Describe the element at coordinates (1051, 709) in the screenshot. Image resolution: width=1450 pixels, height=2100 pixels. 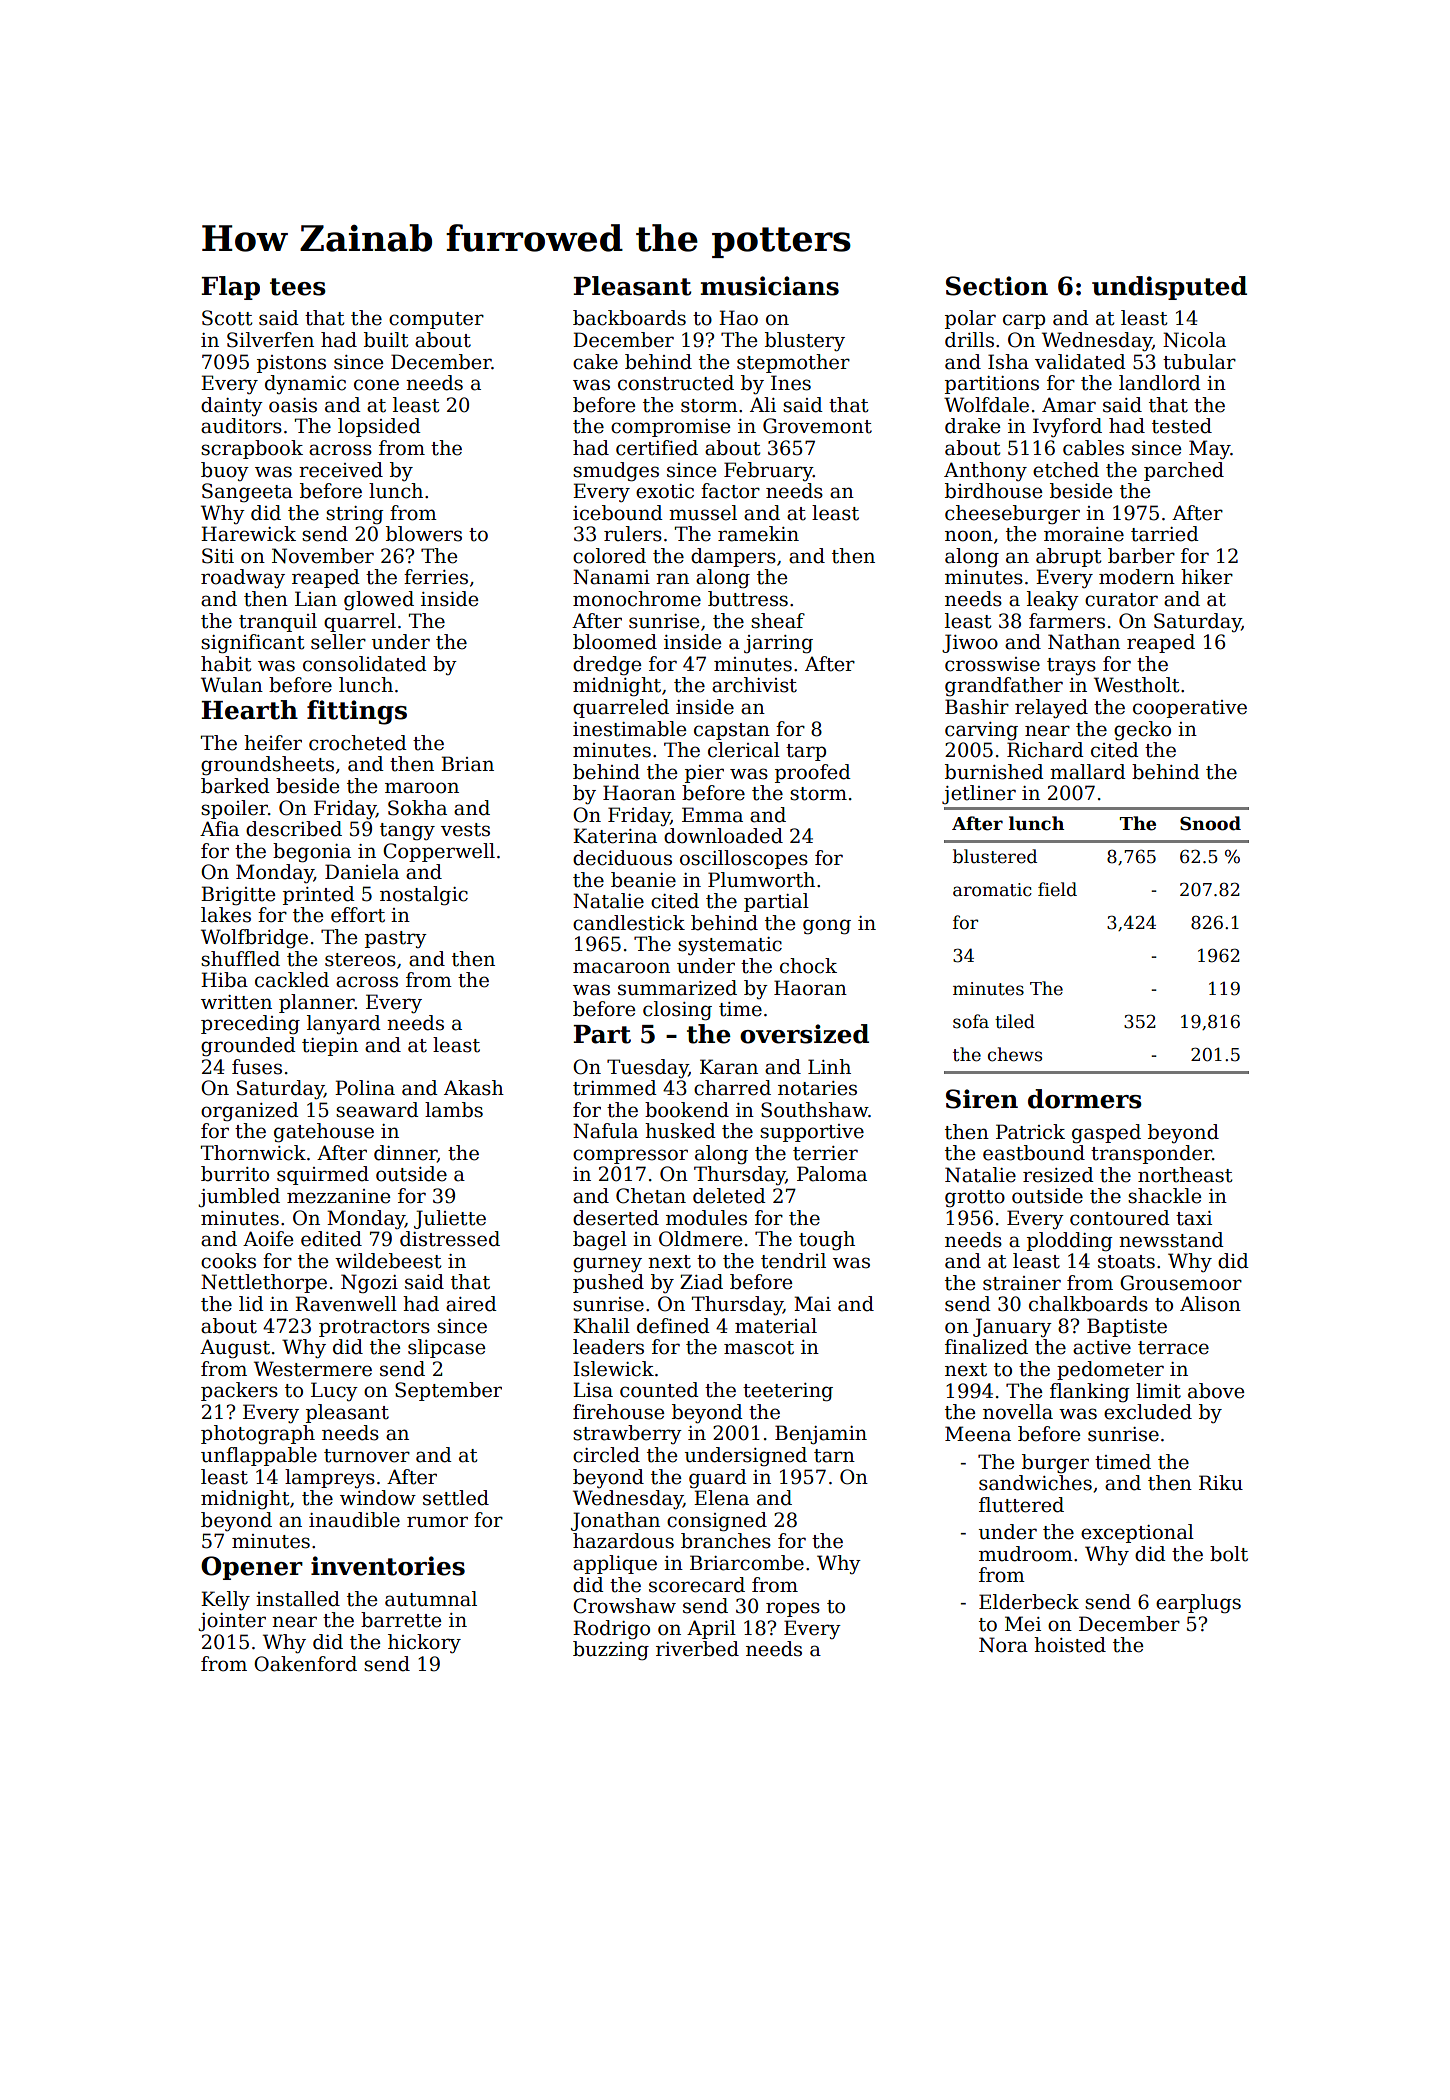
I see `relayed` at that location.
